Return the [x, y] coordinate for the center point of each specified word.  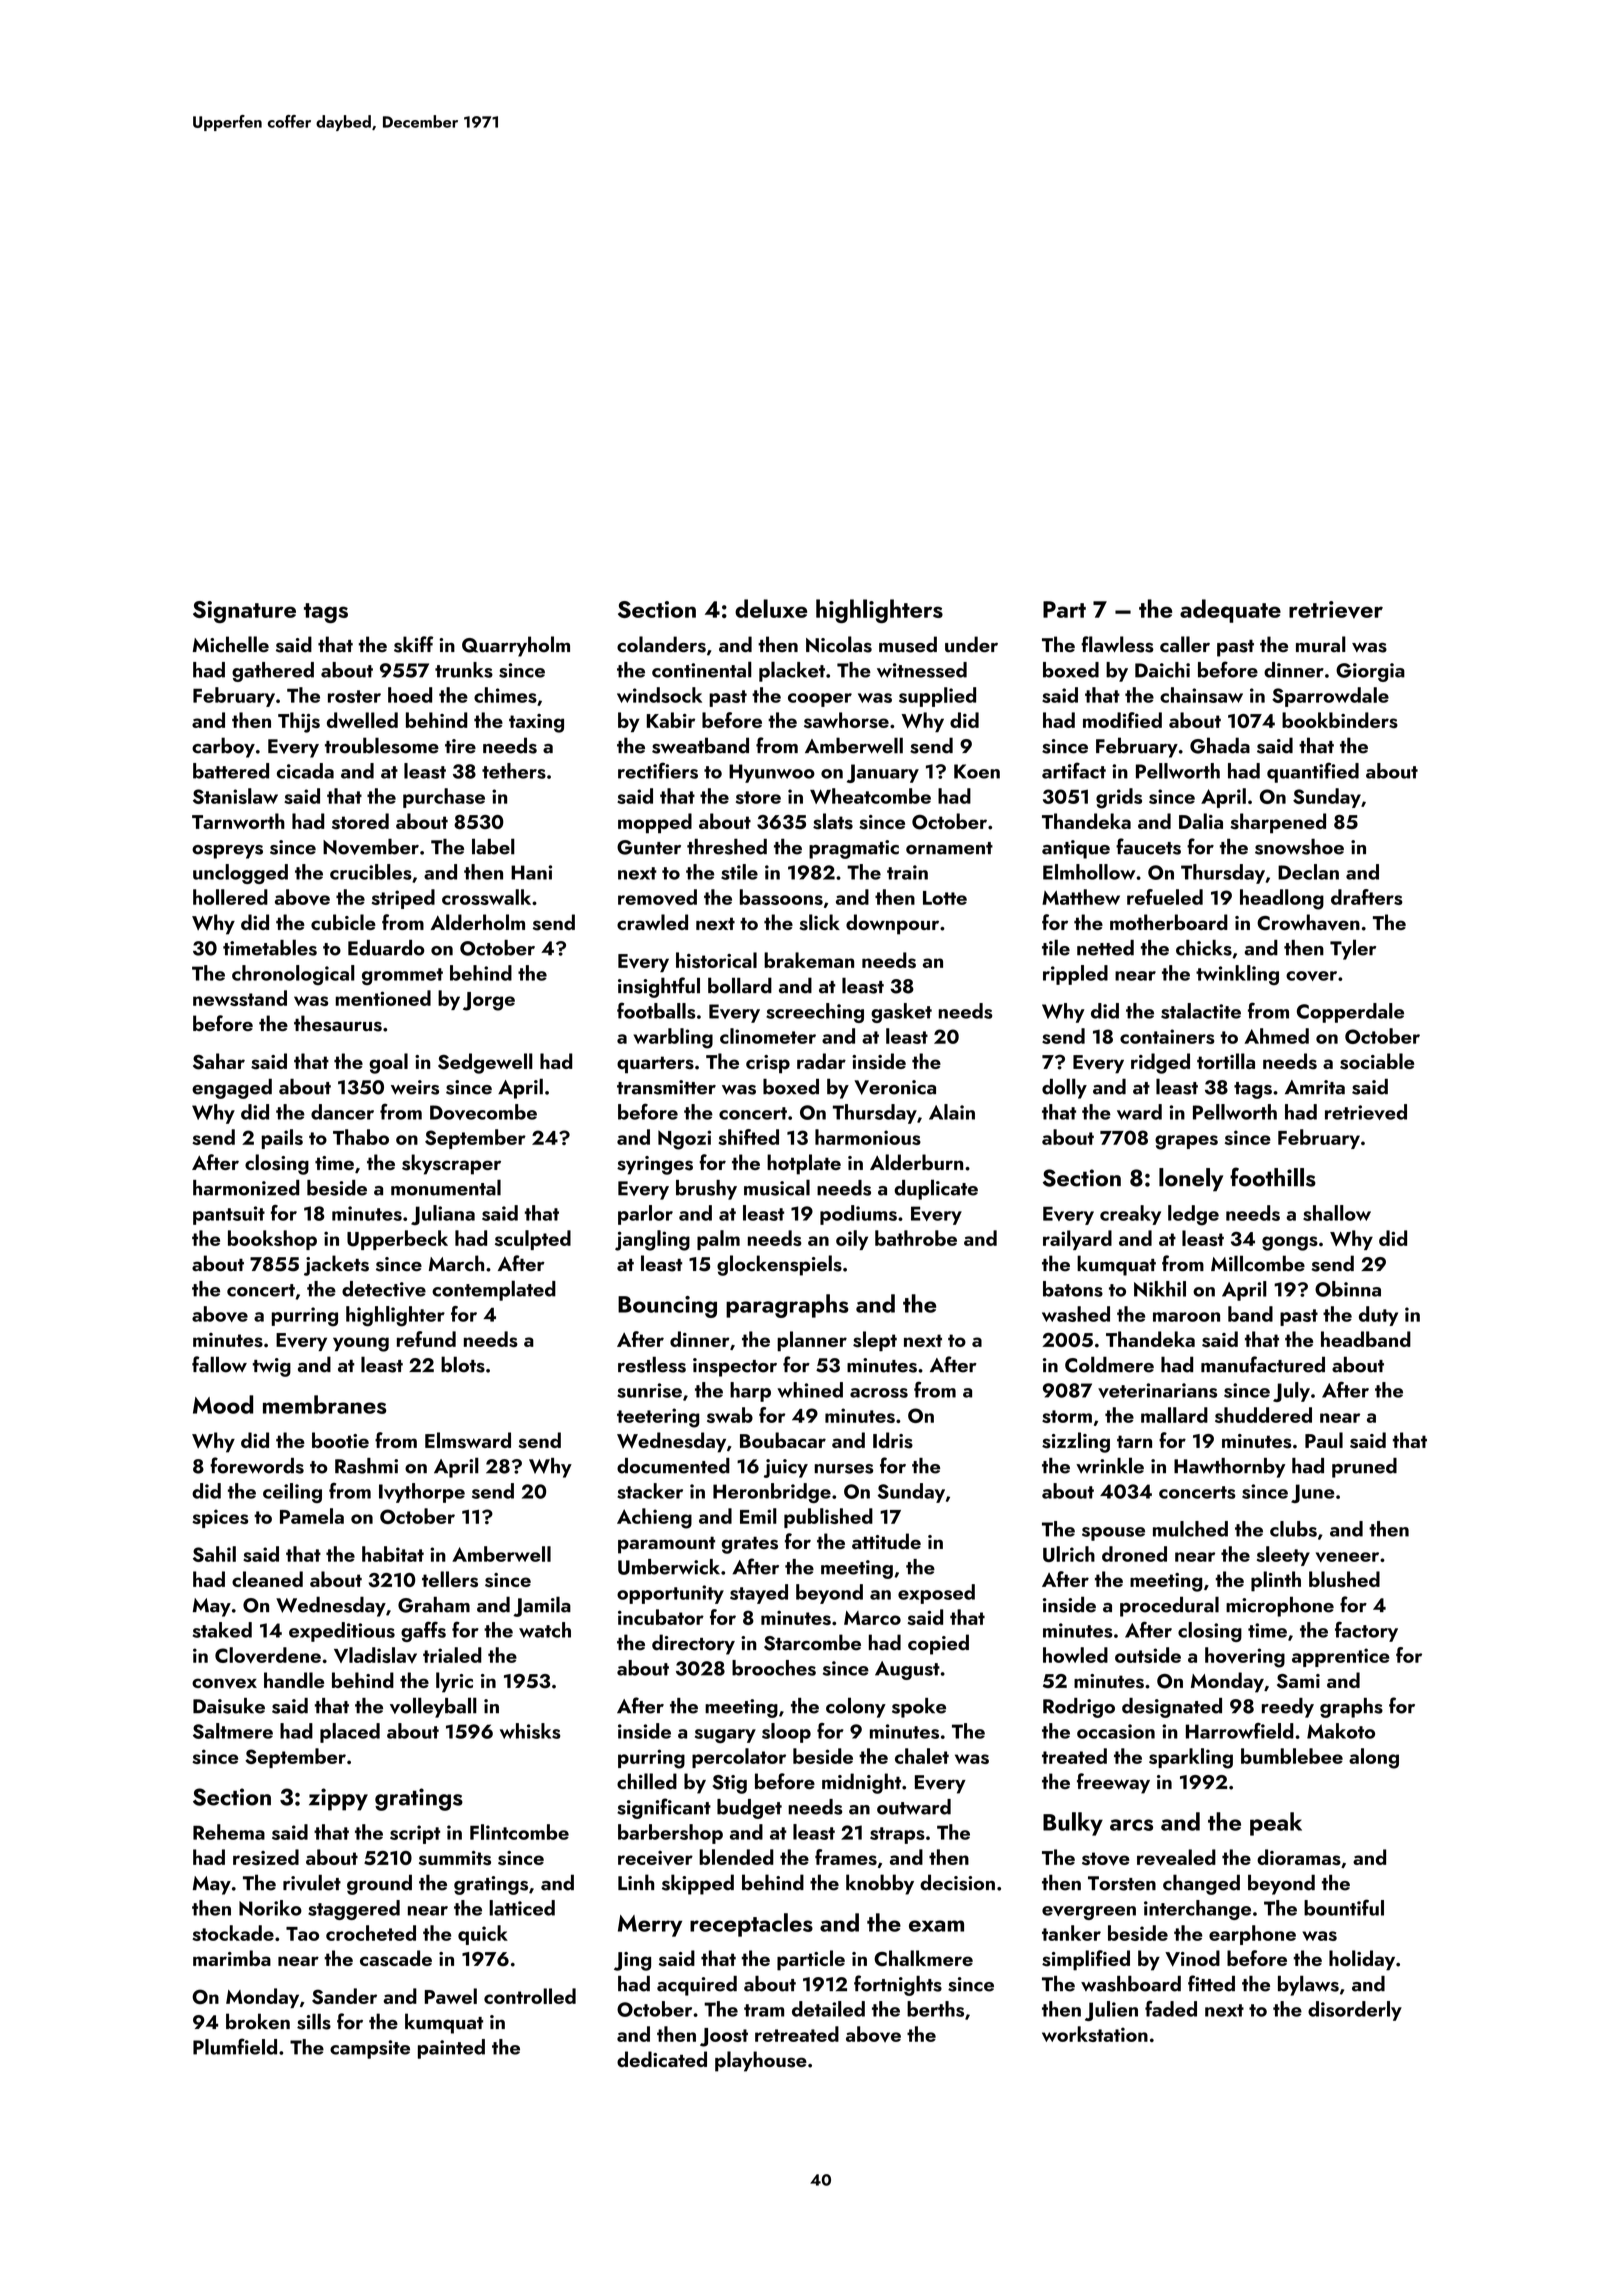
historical [716, 960]
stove [1106, 1859]
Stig [729, 1784]
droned [1134, 1554]
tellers [450, 1579]
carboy [223, 747]
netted [1105, 948]
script [415, 1834]
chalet [922, 1756]
